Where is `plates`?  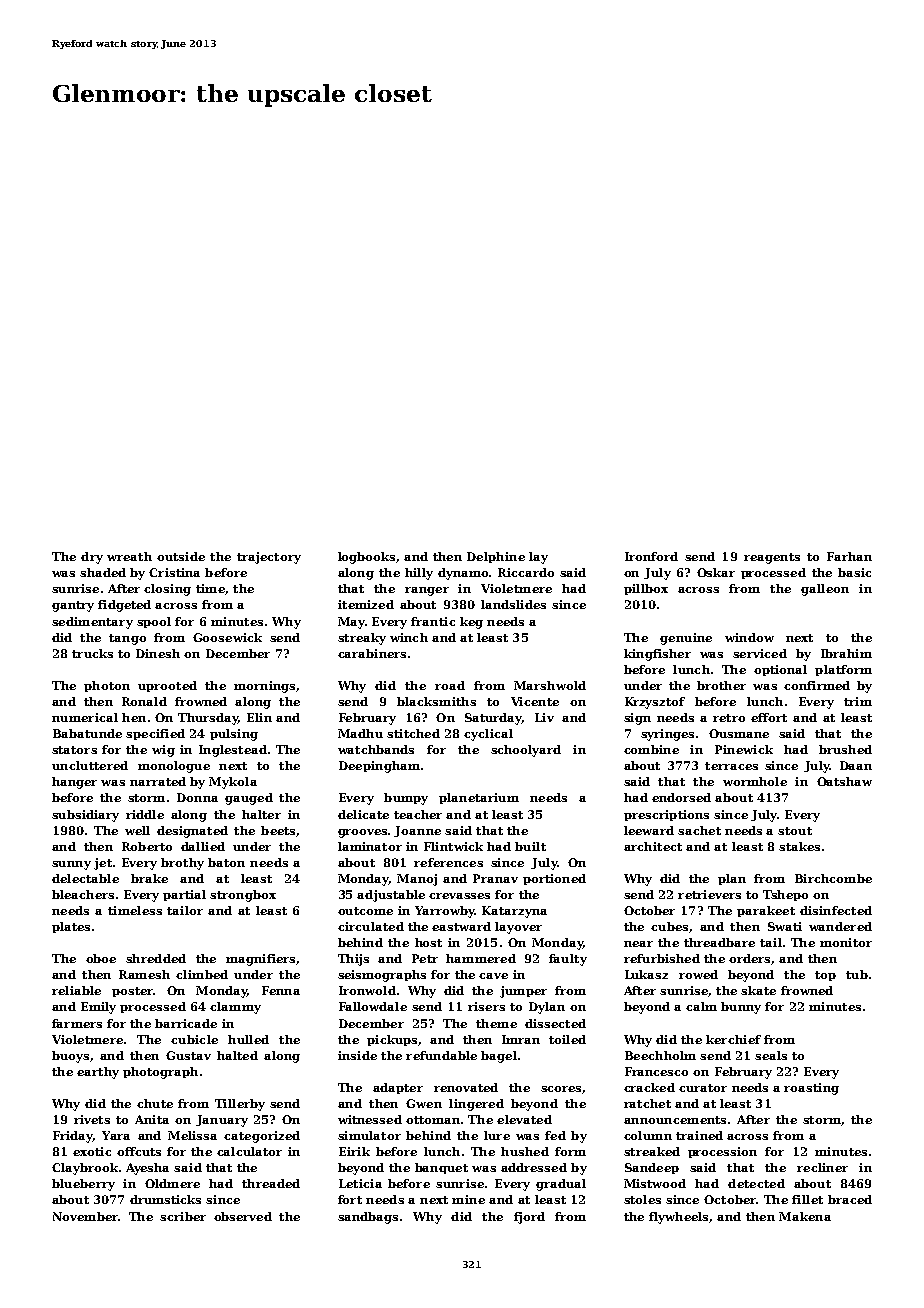 plates is located at coordinates (71, 927).
